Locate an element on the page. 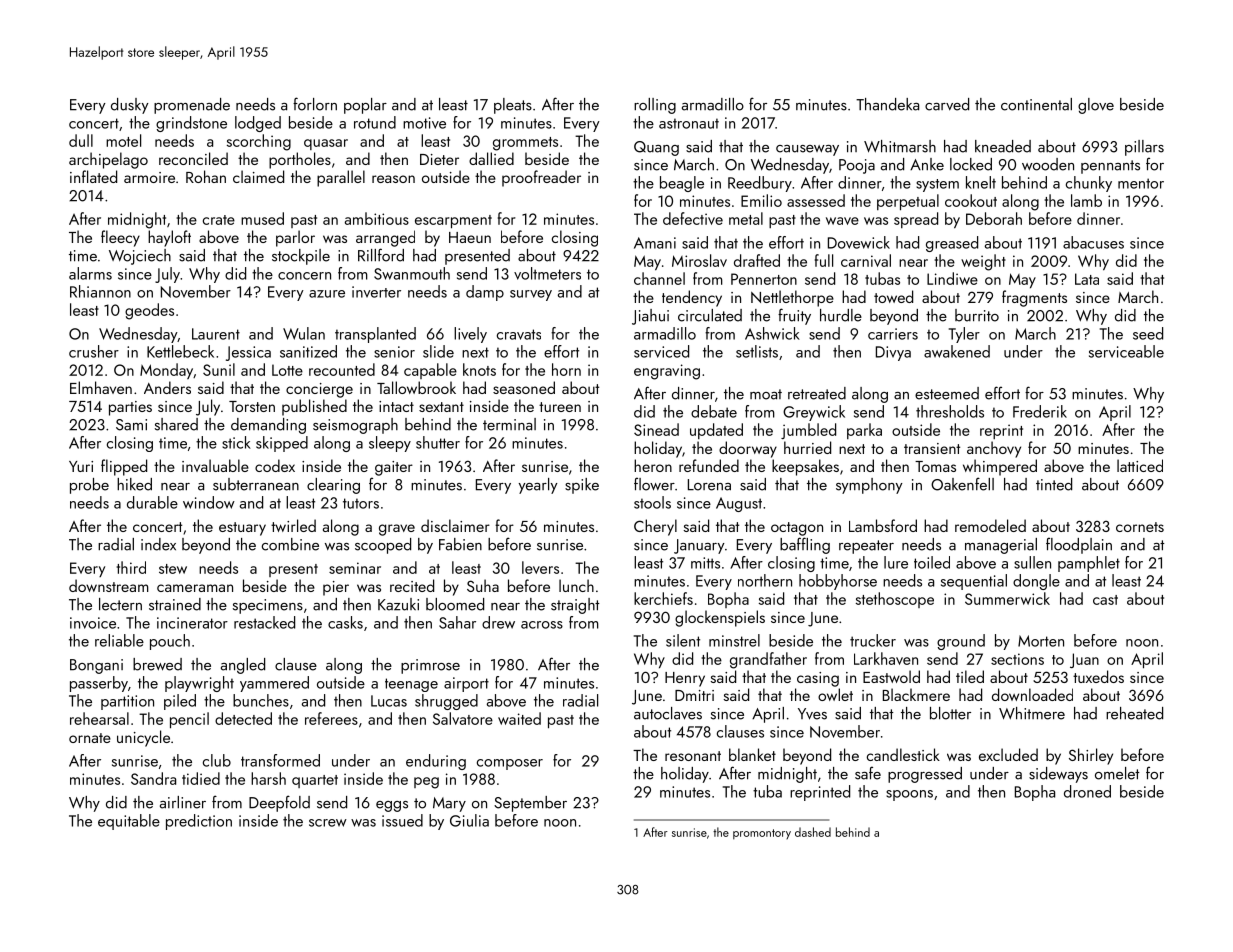 This document has height=952, width=1233. Thandeka is located at coordinates (887, 104).
